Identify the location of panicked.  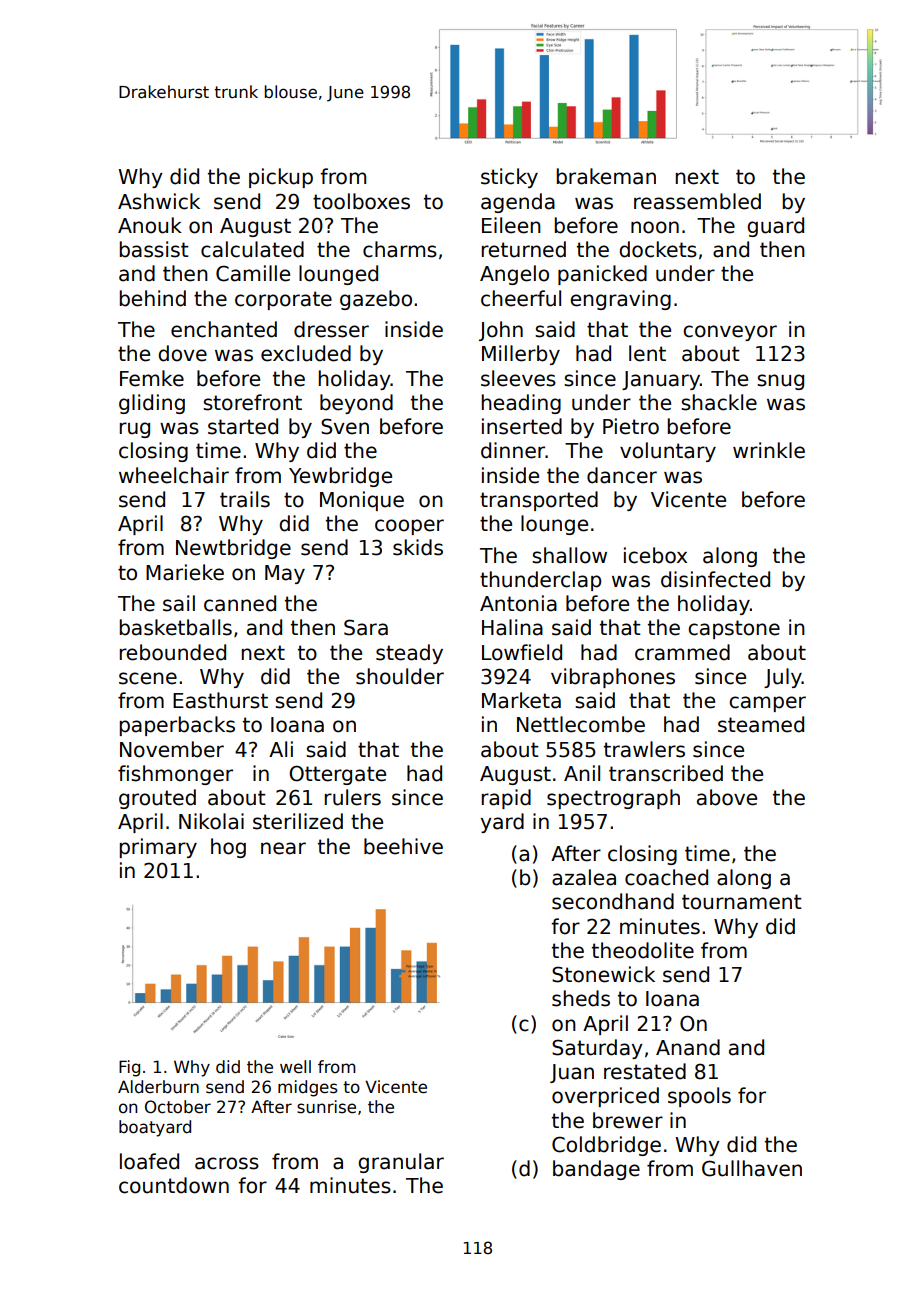
(602, 275).
